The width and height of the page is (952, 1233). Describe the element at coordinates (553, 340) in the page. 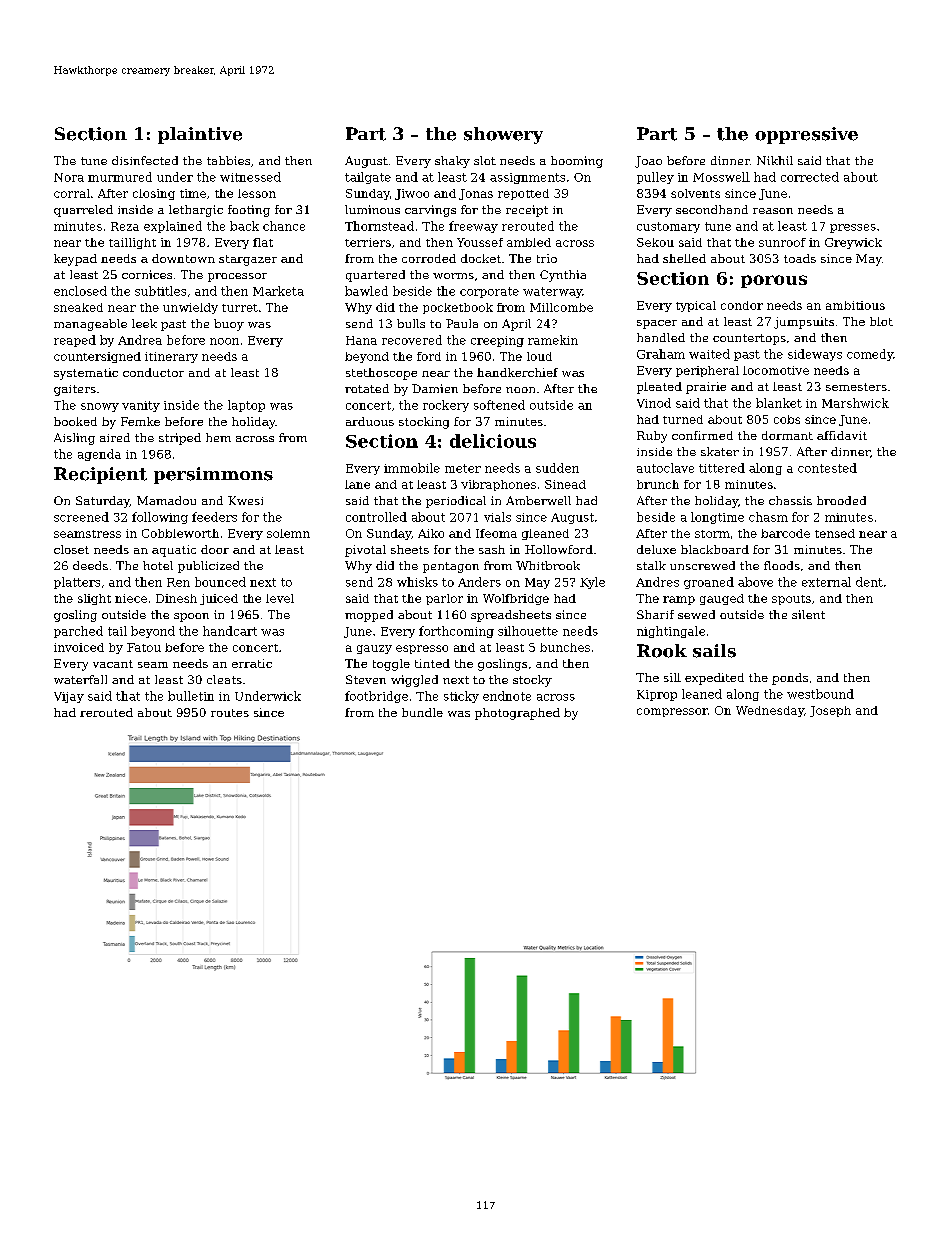

I see `ramekin` at that location.
